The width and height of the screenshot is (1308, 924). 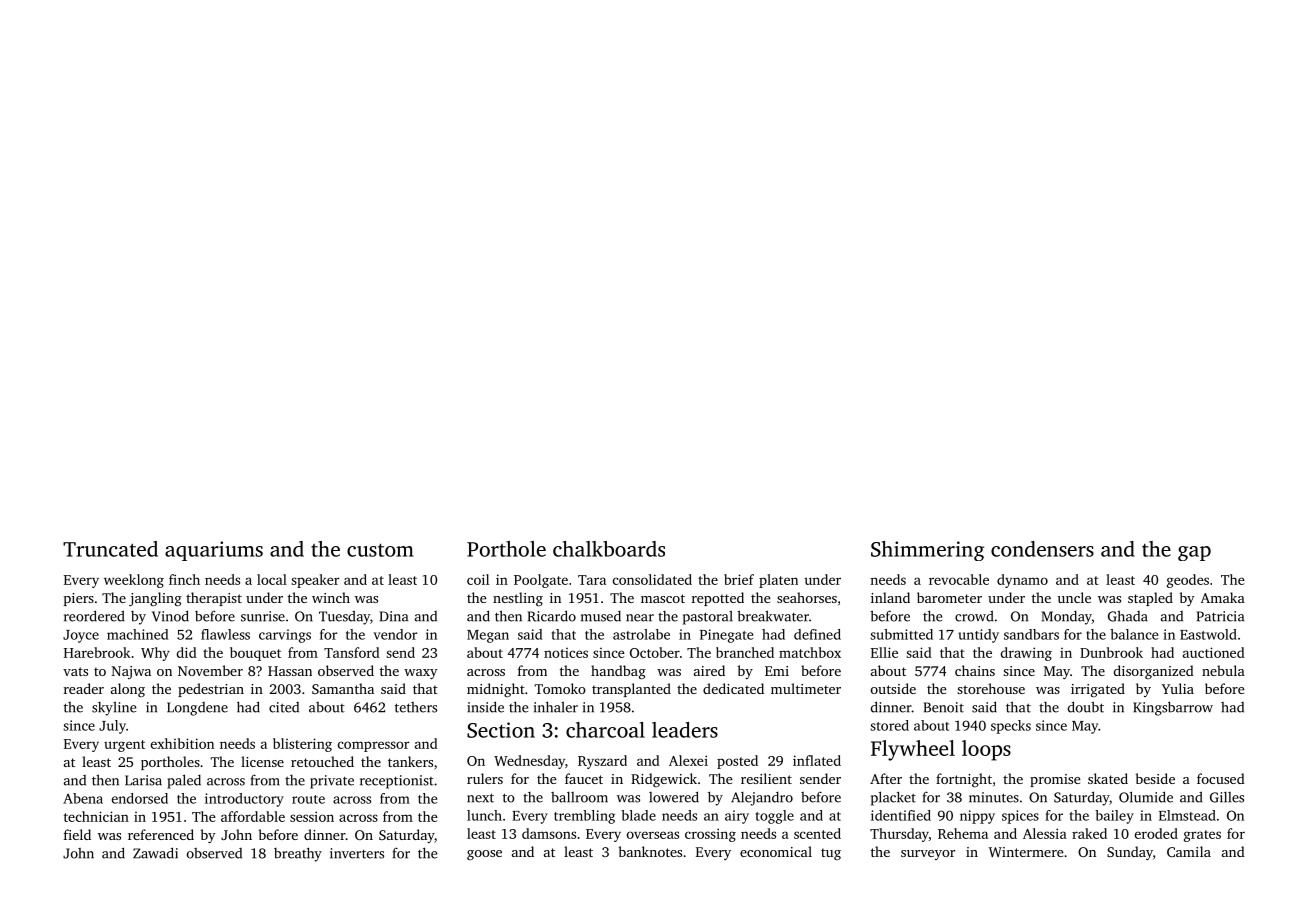 What do you see at coordinates (963, 833) in the screenshot?
I see `Rehema` at bounding box center [963, 833].
